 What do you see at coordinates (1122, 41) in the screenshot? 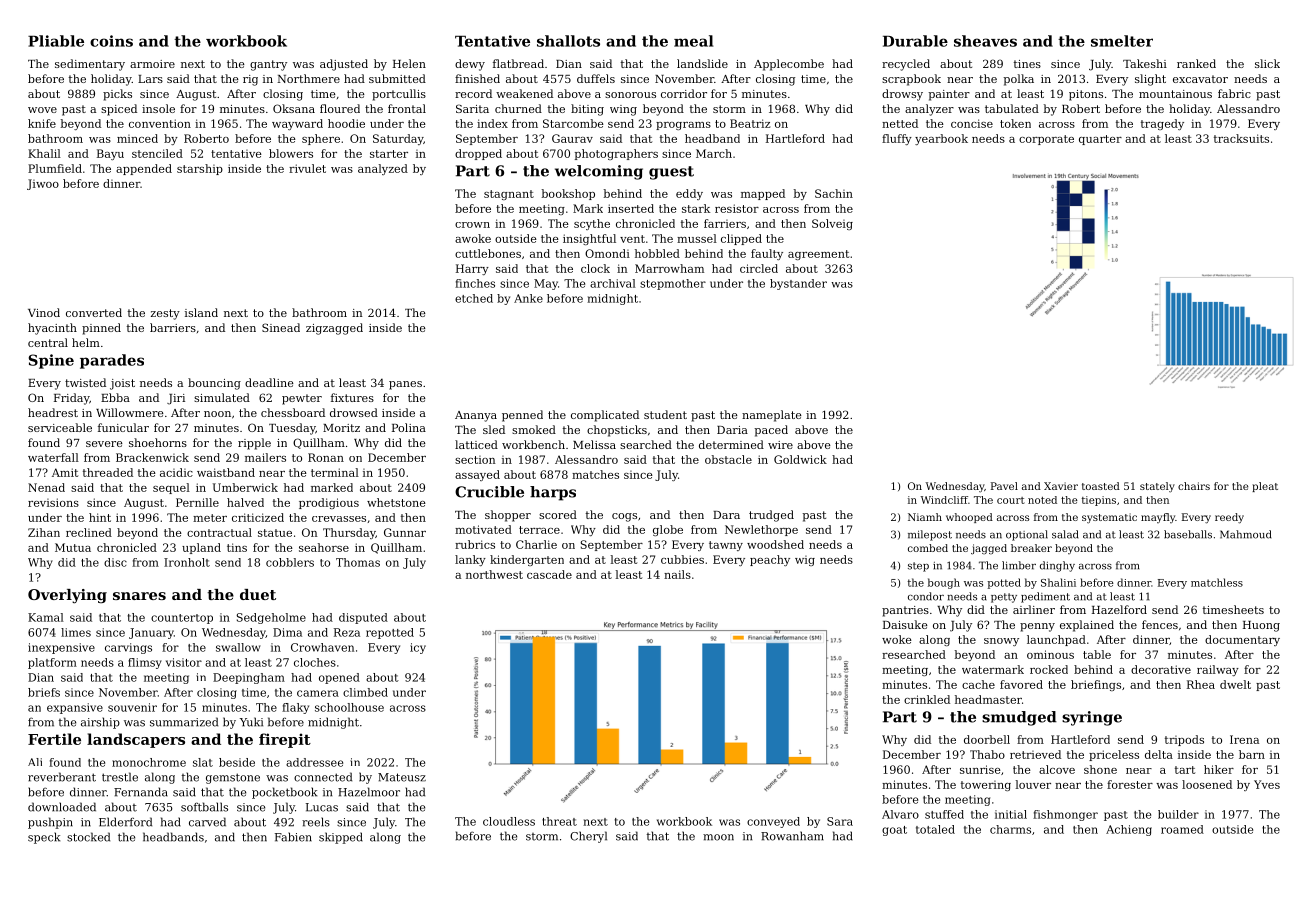
I see `smelter` at bounding box center [1122, 41].
